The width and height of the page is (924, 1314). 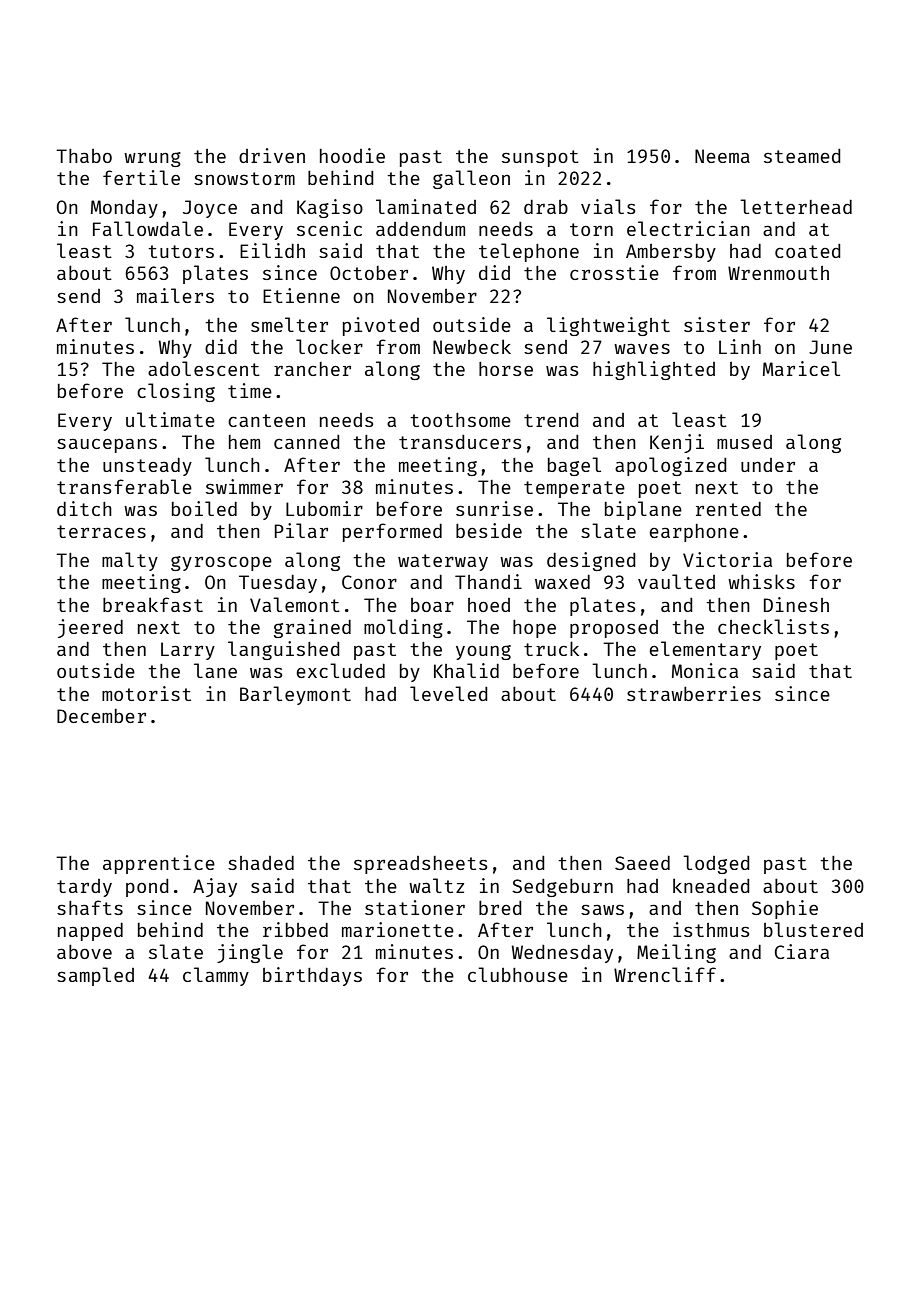 I want to click on birthdays, so click(x=312, y=976).
